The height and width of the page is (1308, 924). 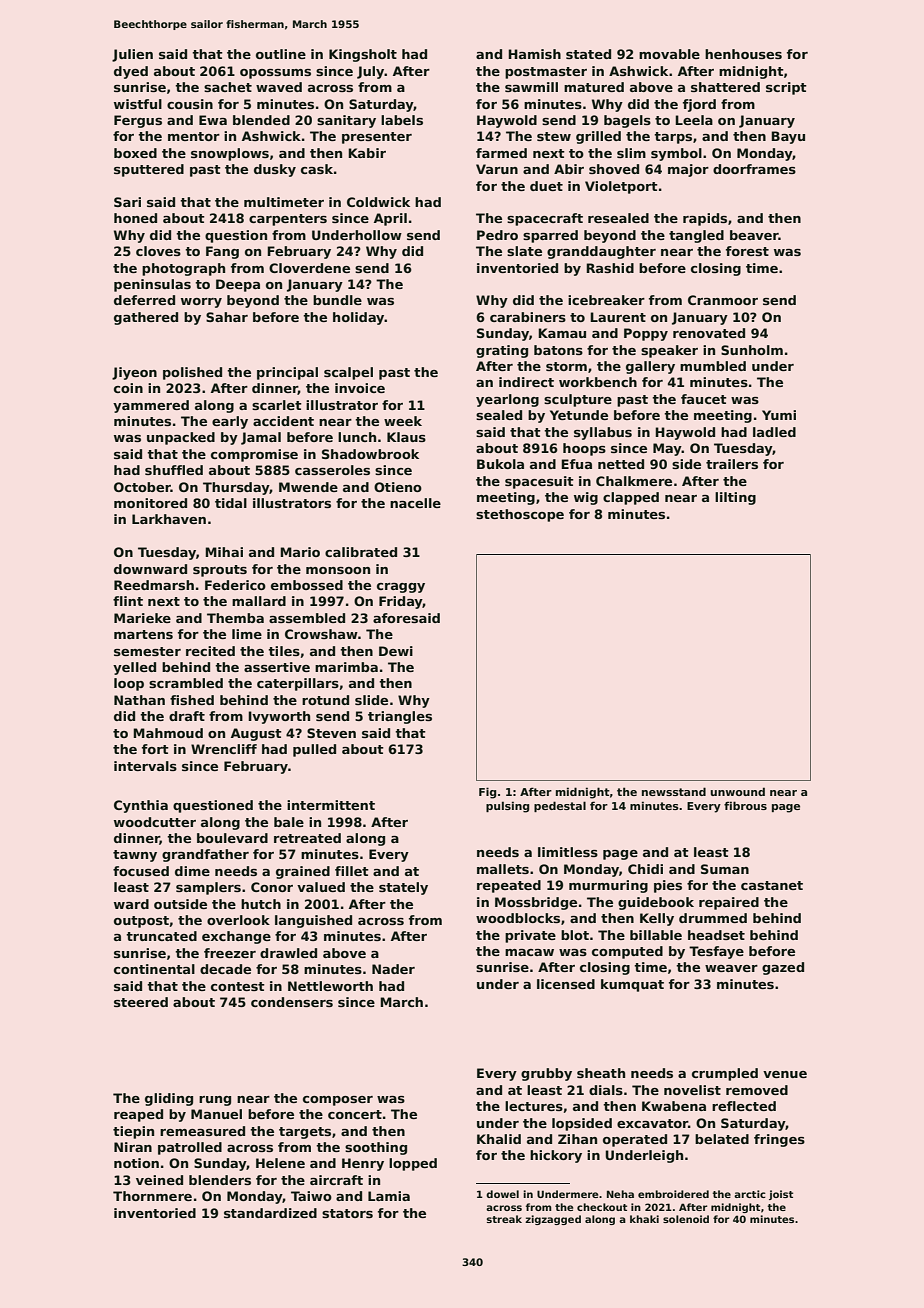 I want to click on Julien, so click(x=132, y=55).
